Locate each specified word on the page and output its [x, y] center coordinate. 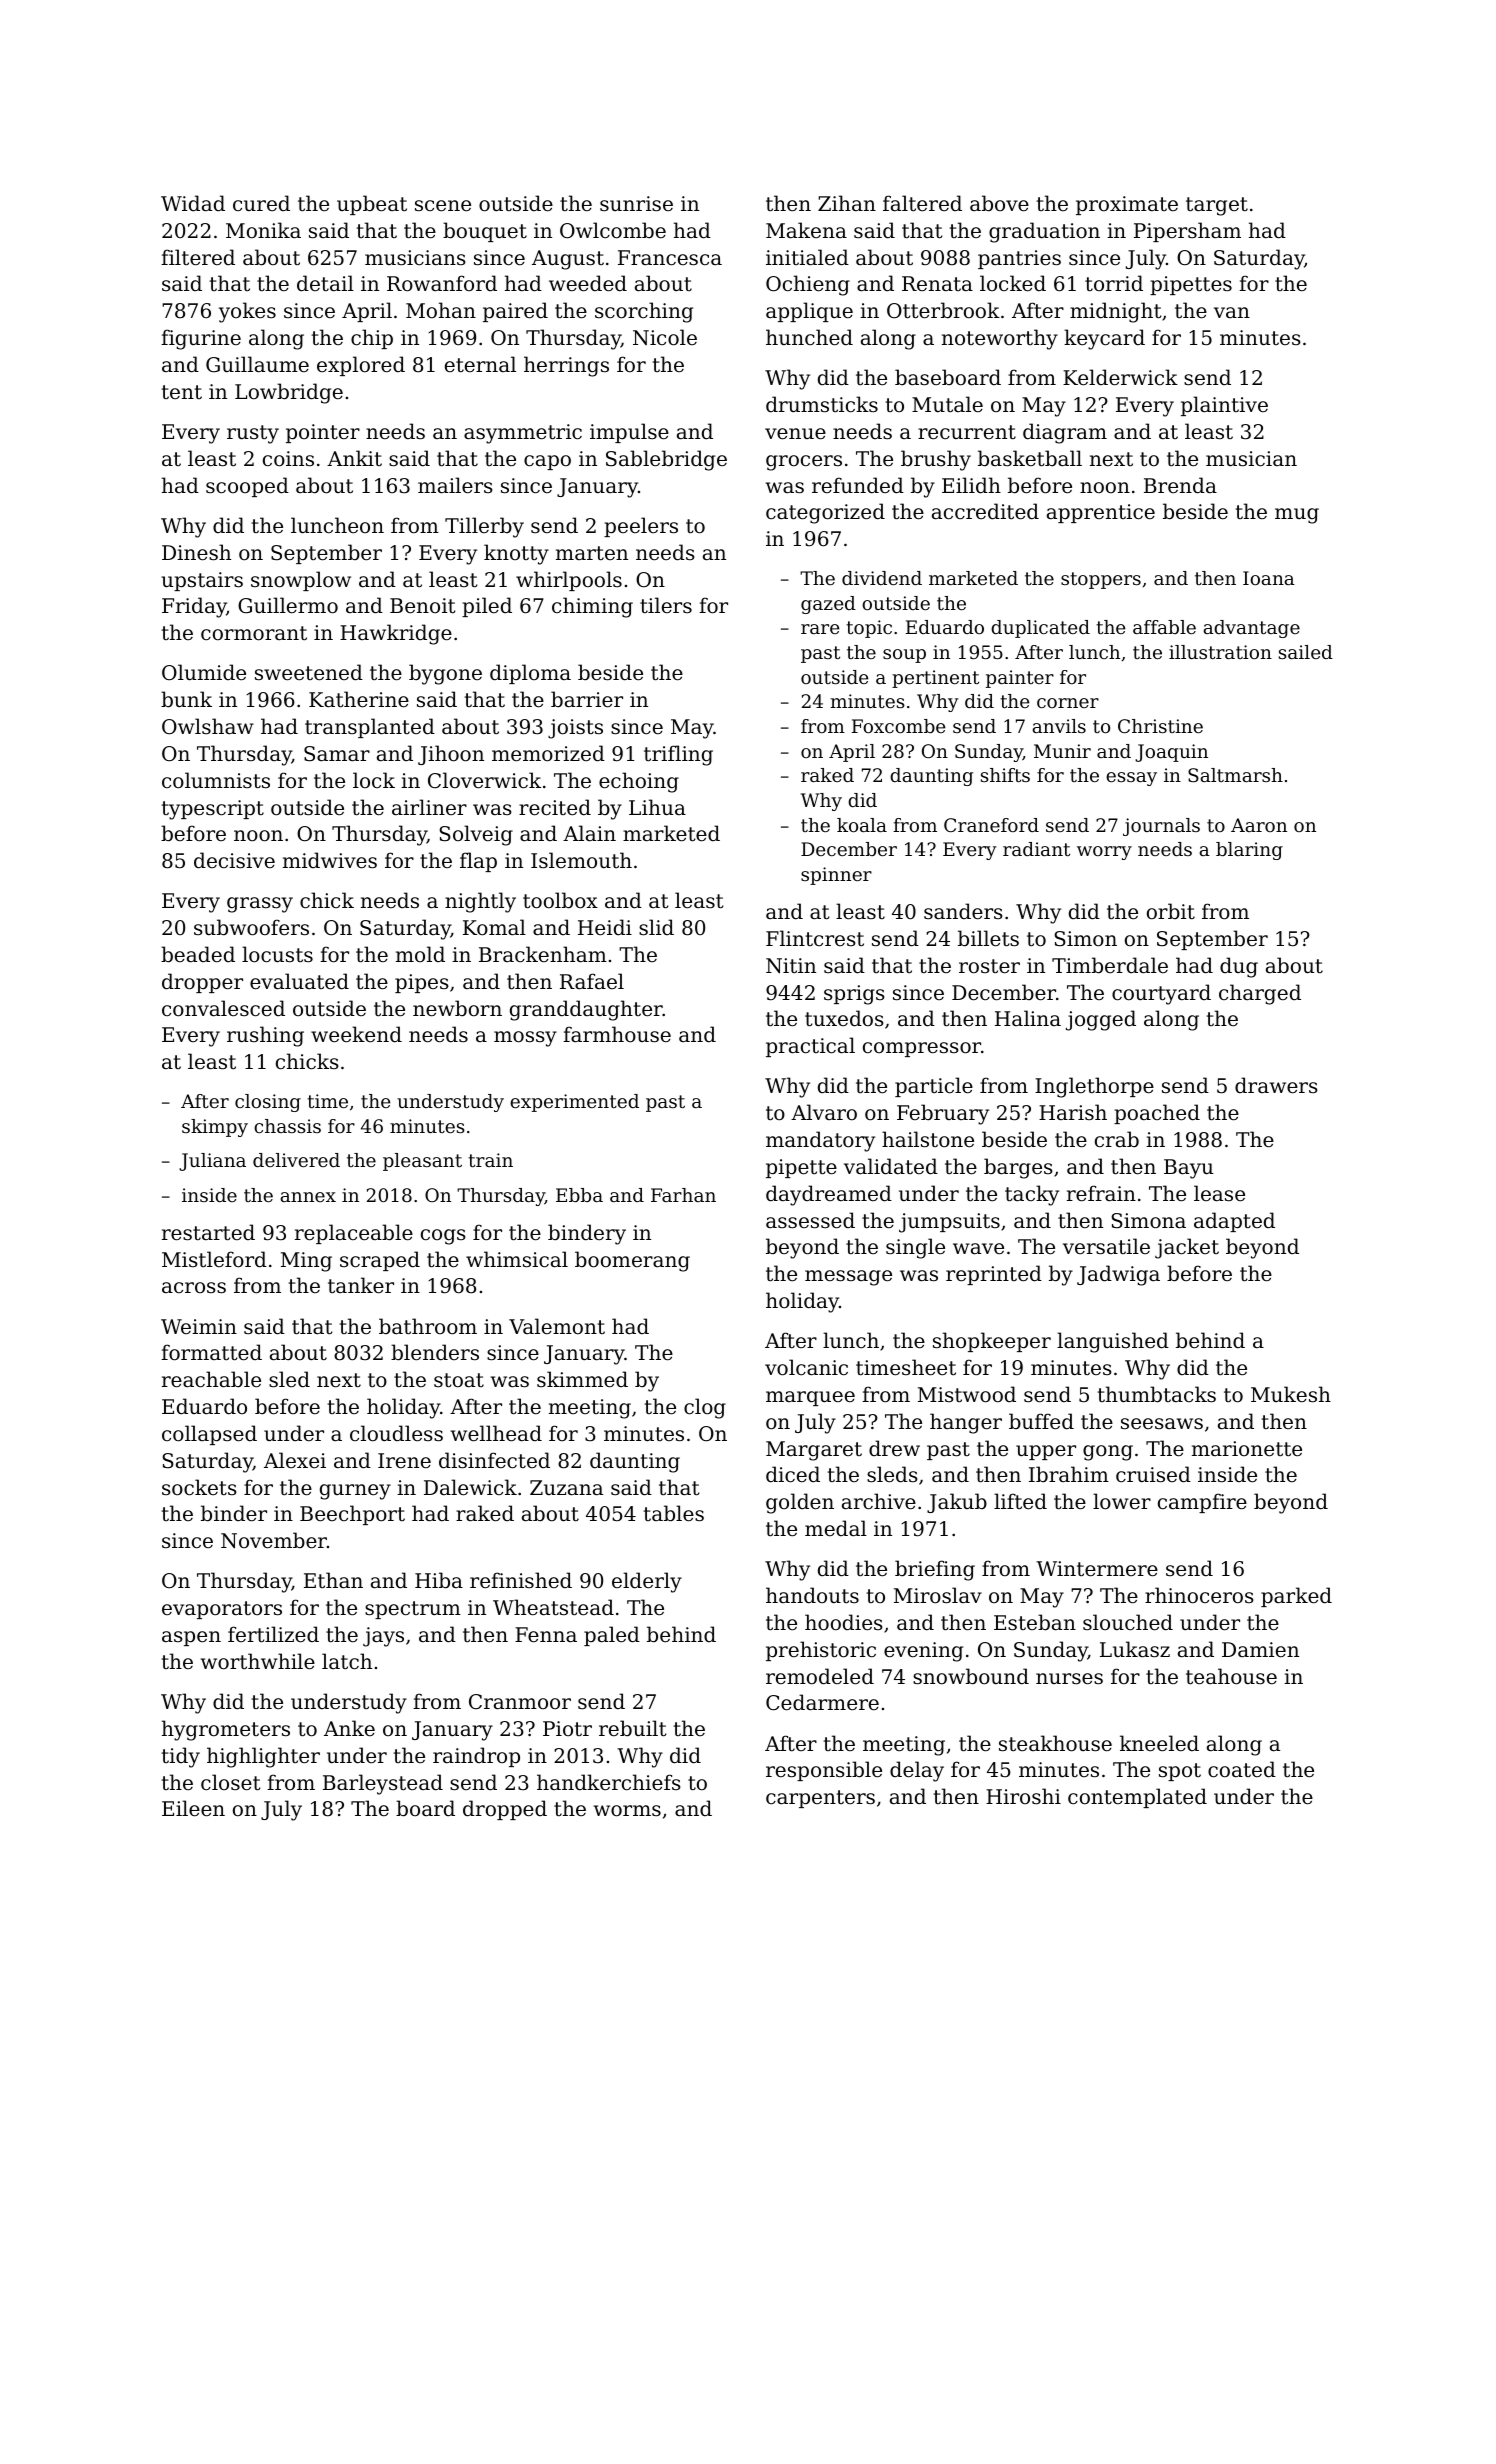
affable [1164, 627]
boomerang [632, 1261]
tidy [181, 1757]
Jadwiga [1118, 1275]
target [1217, 206]
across [194, 1288]
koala [862, 825]
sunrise [636, 204]
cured [261, 203]
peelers [641, 527]
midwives [330, 860]
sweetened [309, 672]
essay [1131, 779]
